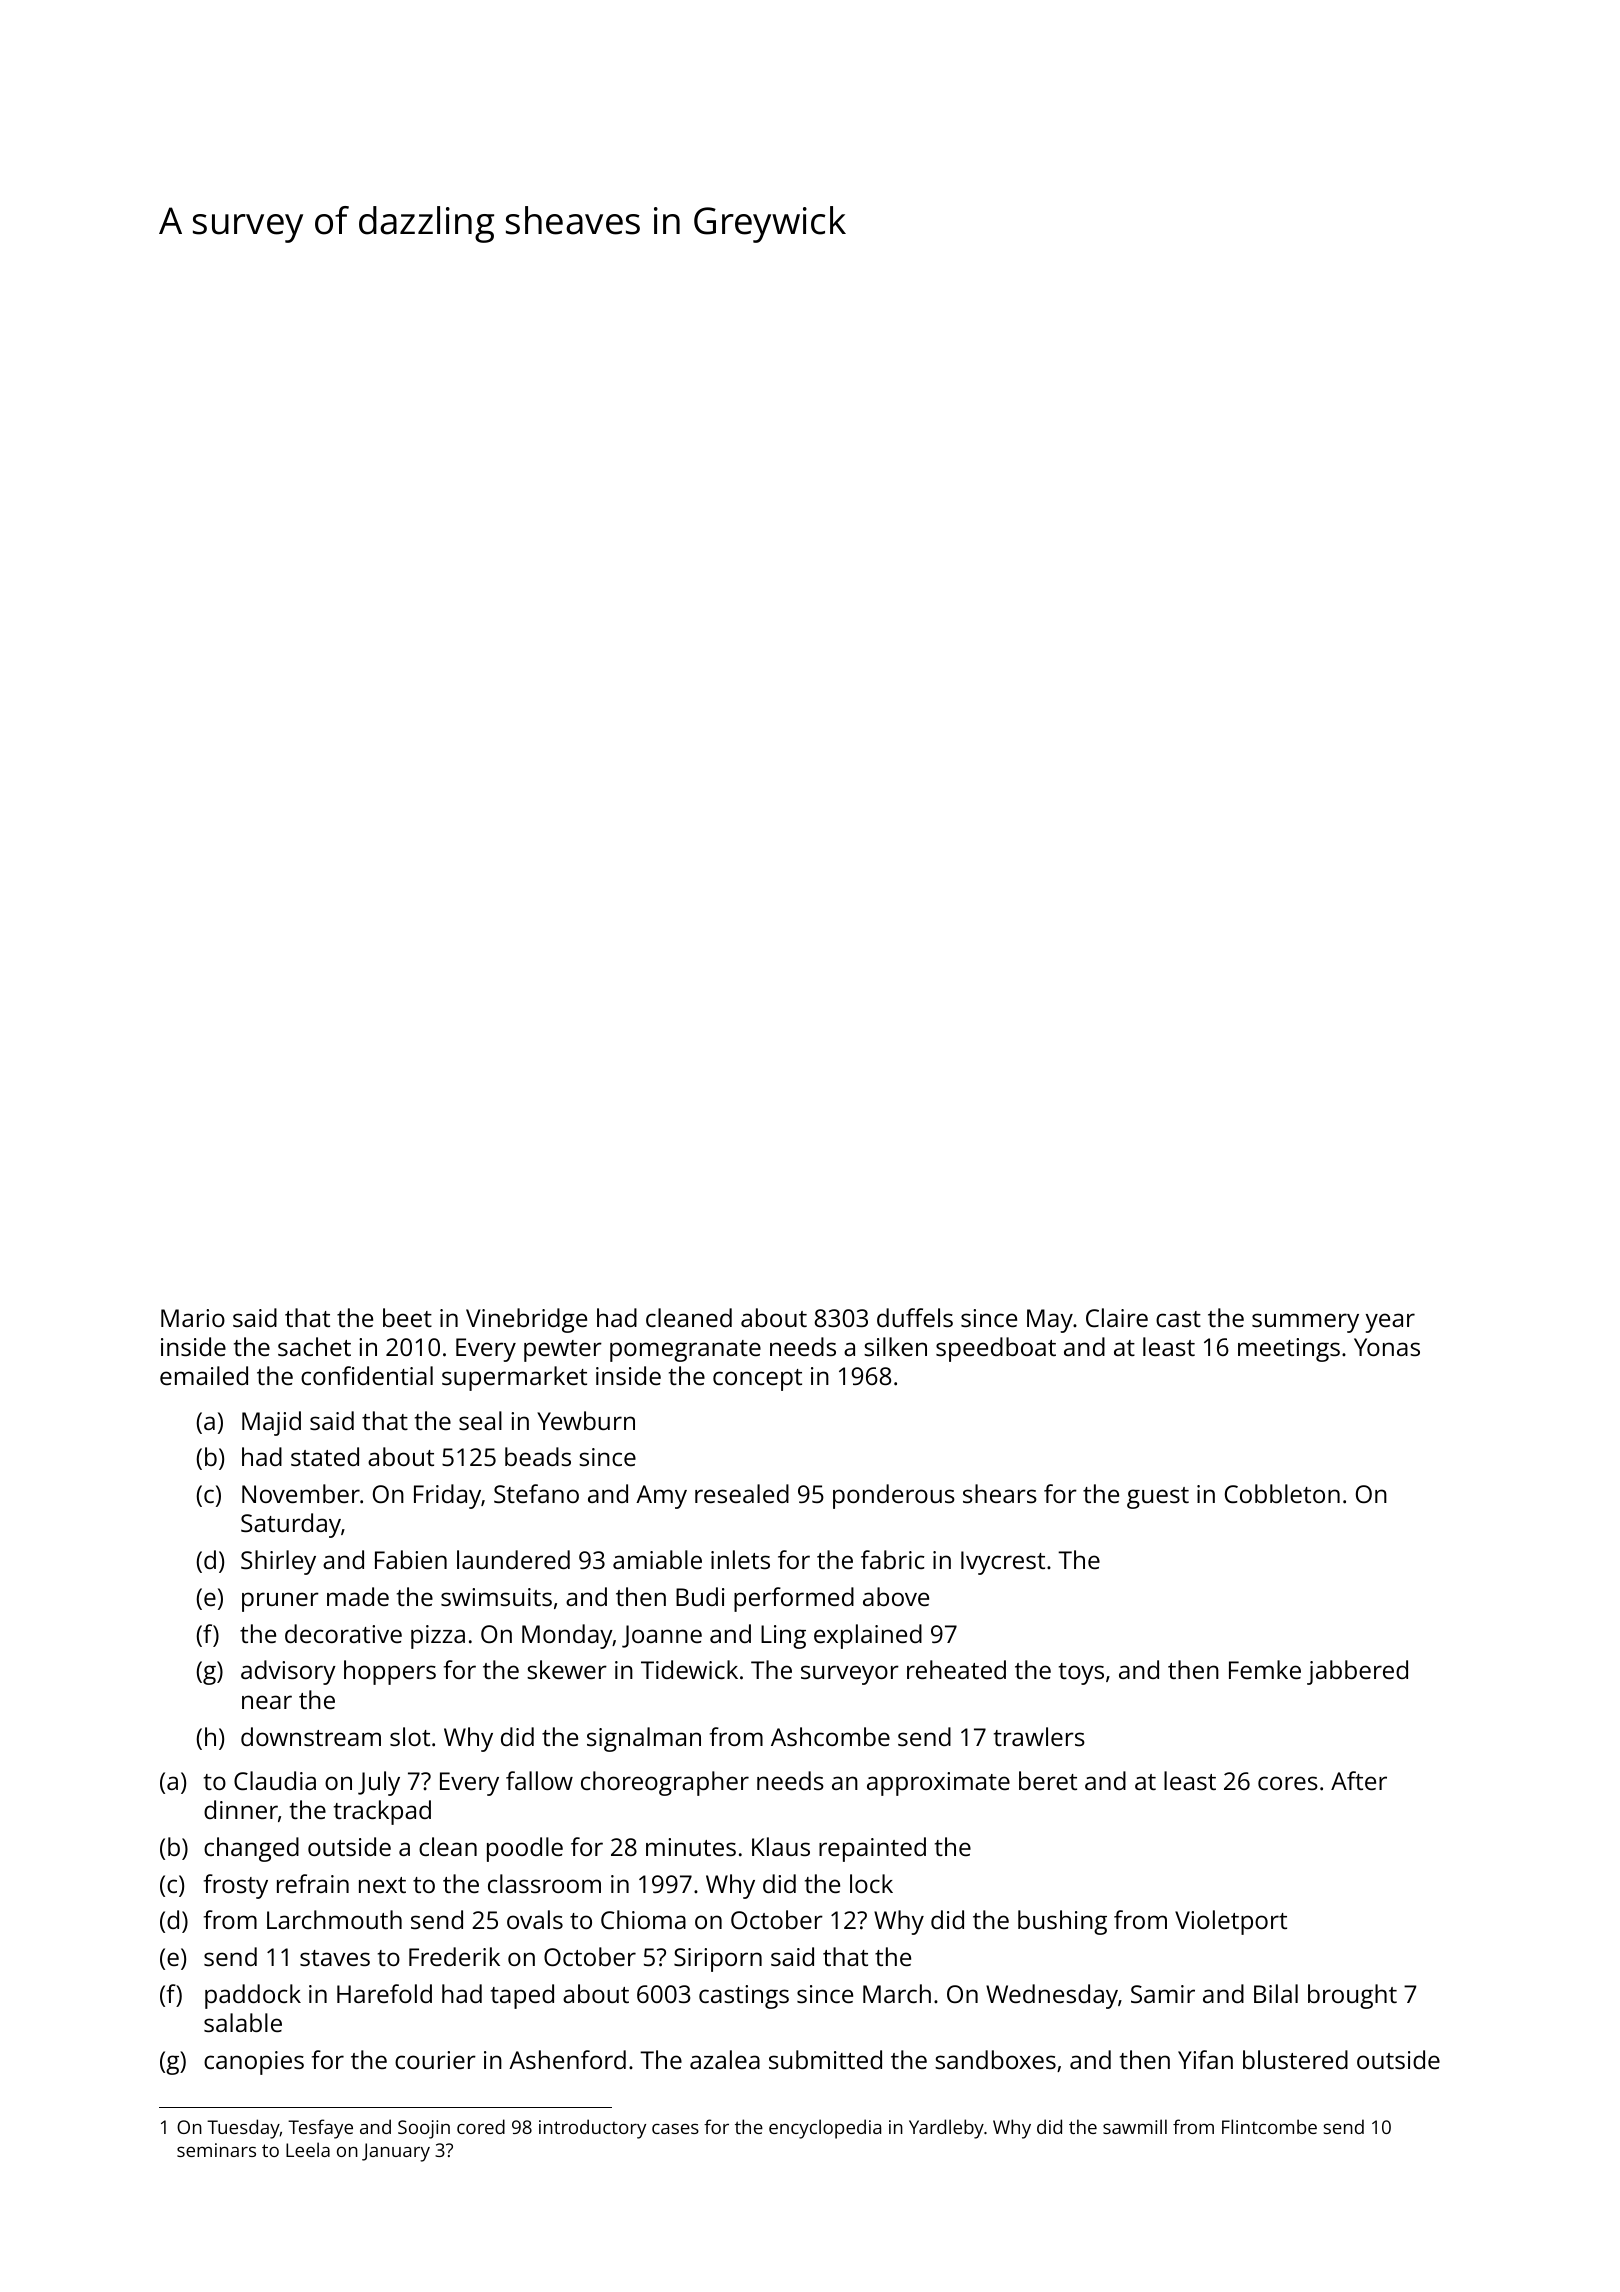 The height and width of the screenshot is (2292, 1620). What do you see at coordinates (1390, 1323) in the screenshot?
I see `year` at bounding box center [1390, 1323].
